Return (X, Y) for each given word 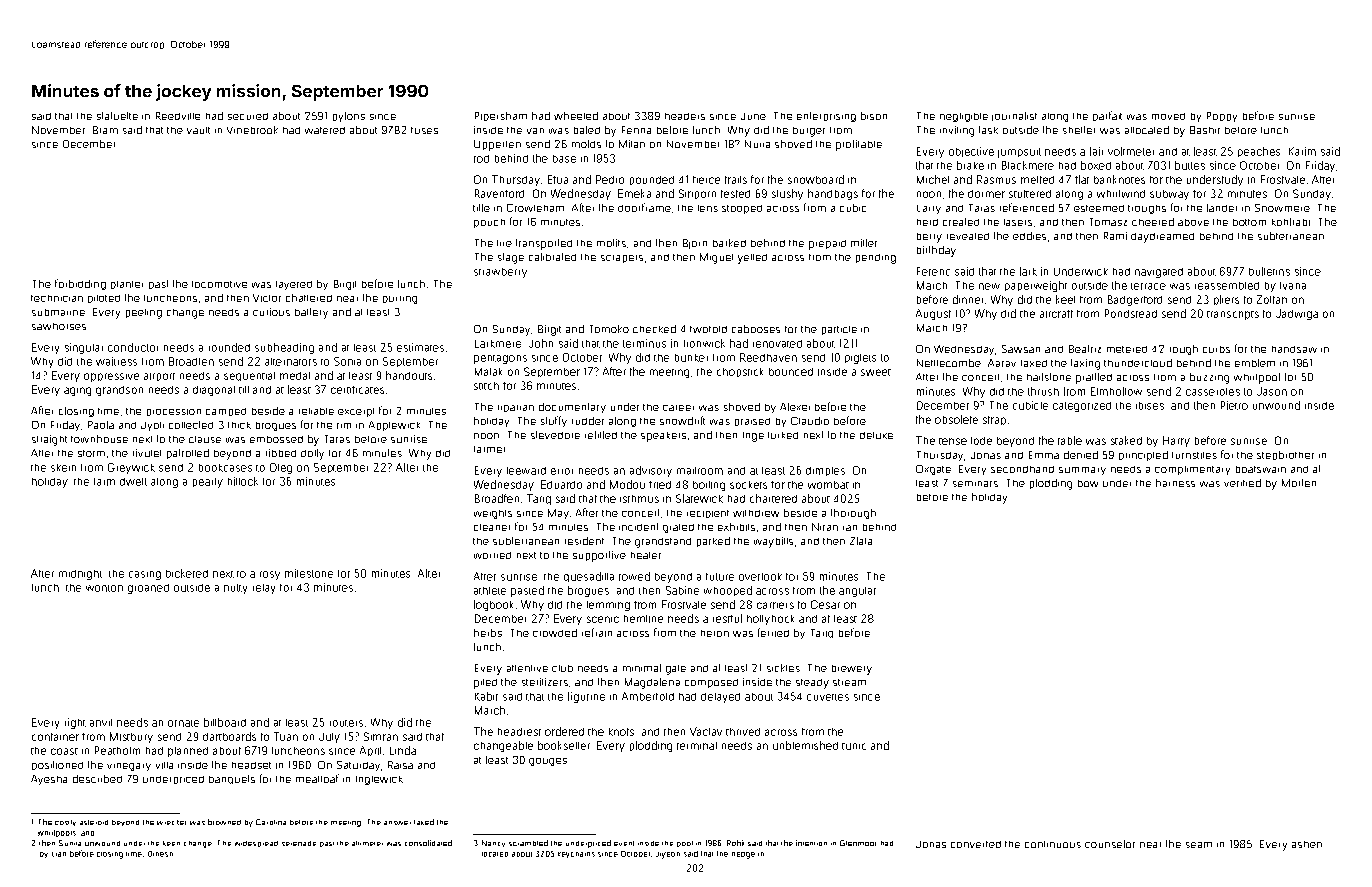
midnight (80, 575)
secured (248, 116)
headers (685, 116)
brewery (852, 670)
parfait (1107, 116)
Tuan (286, 736)
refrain (597, 632)
